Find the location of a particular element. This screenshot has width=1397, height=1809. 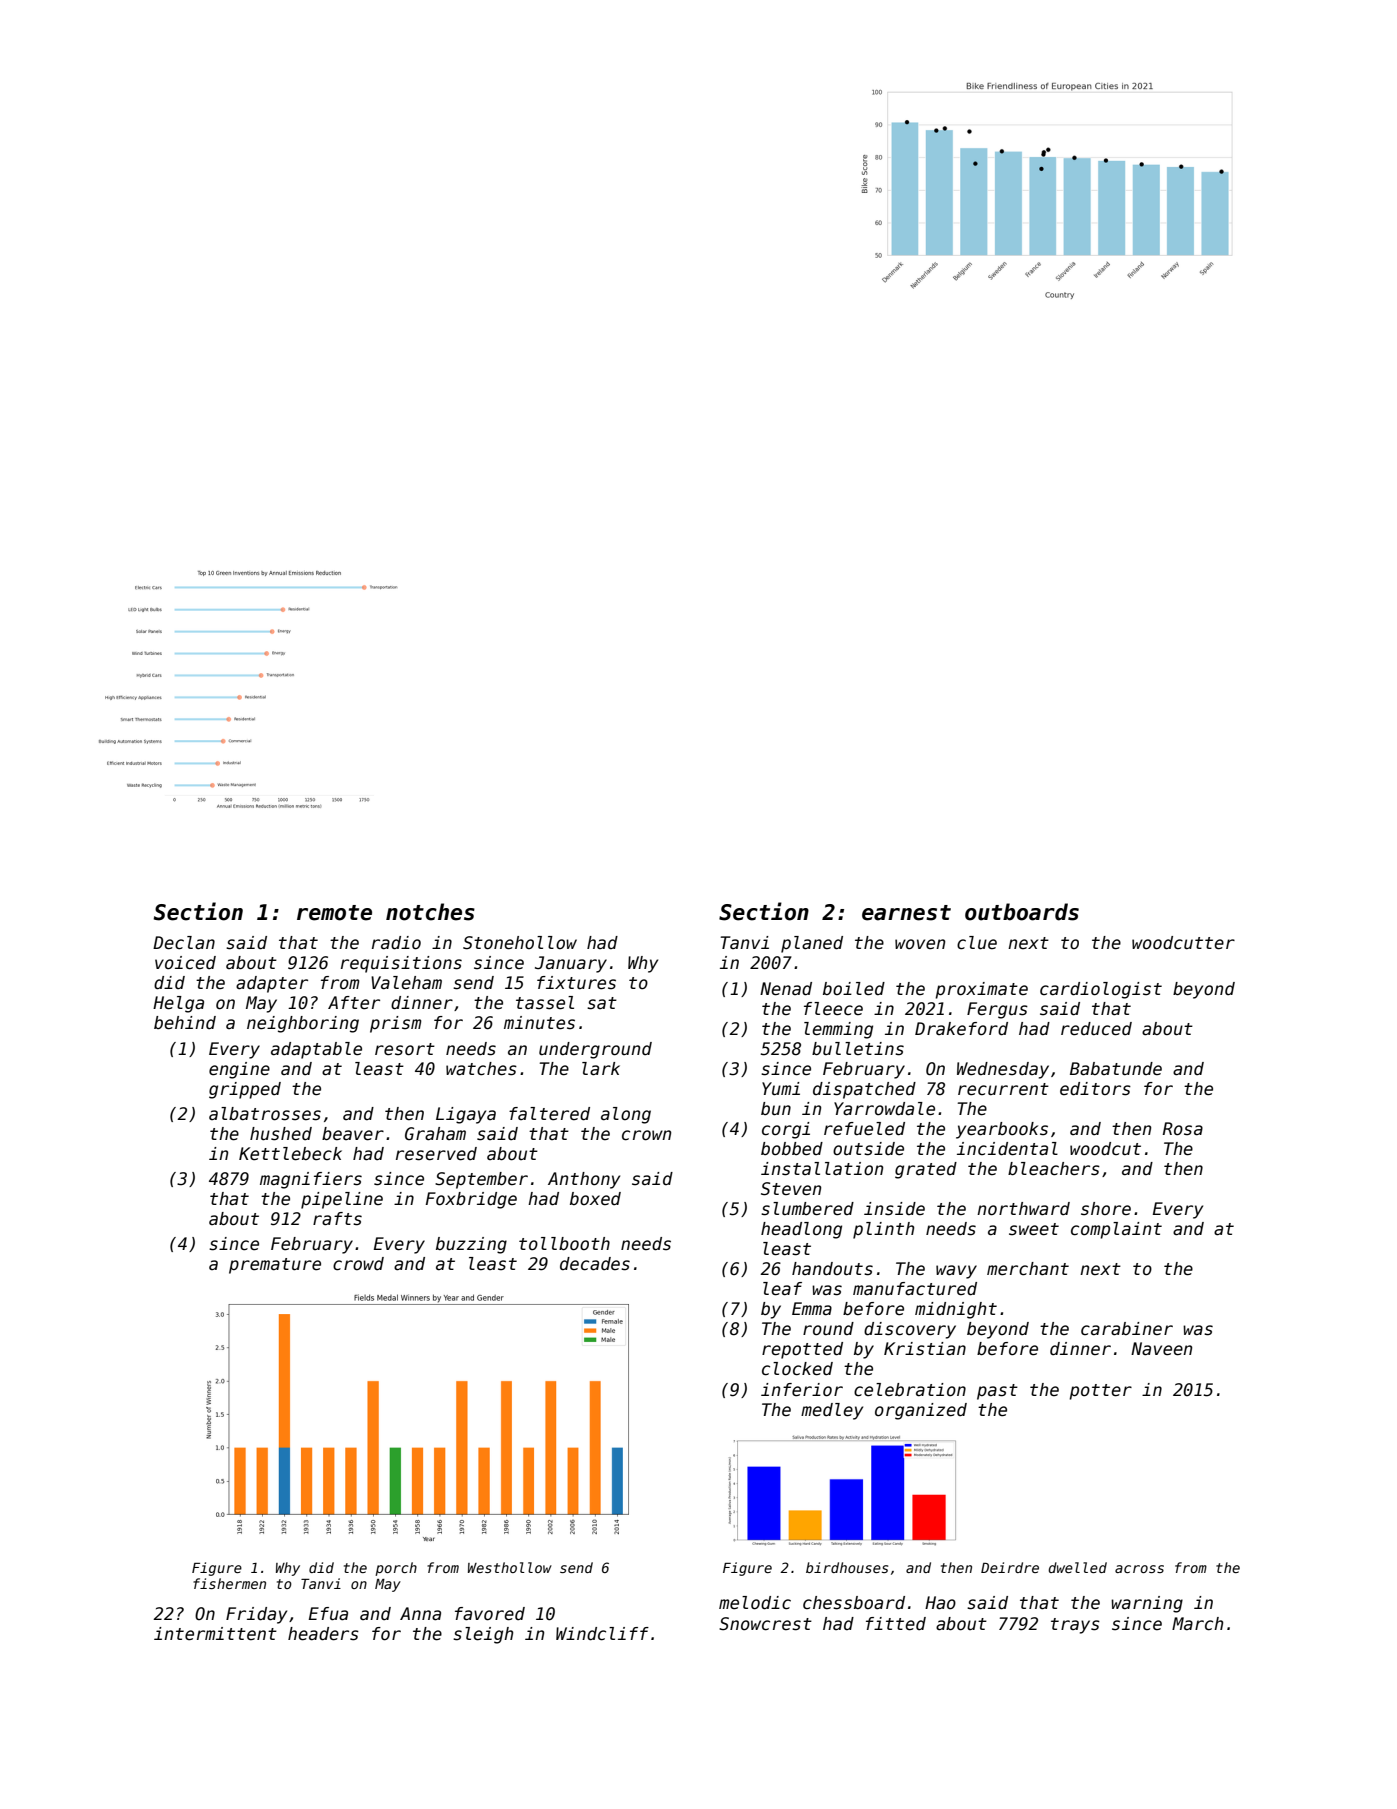

outboards is located at coordinates (1022, 912).
